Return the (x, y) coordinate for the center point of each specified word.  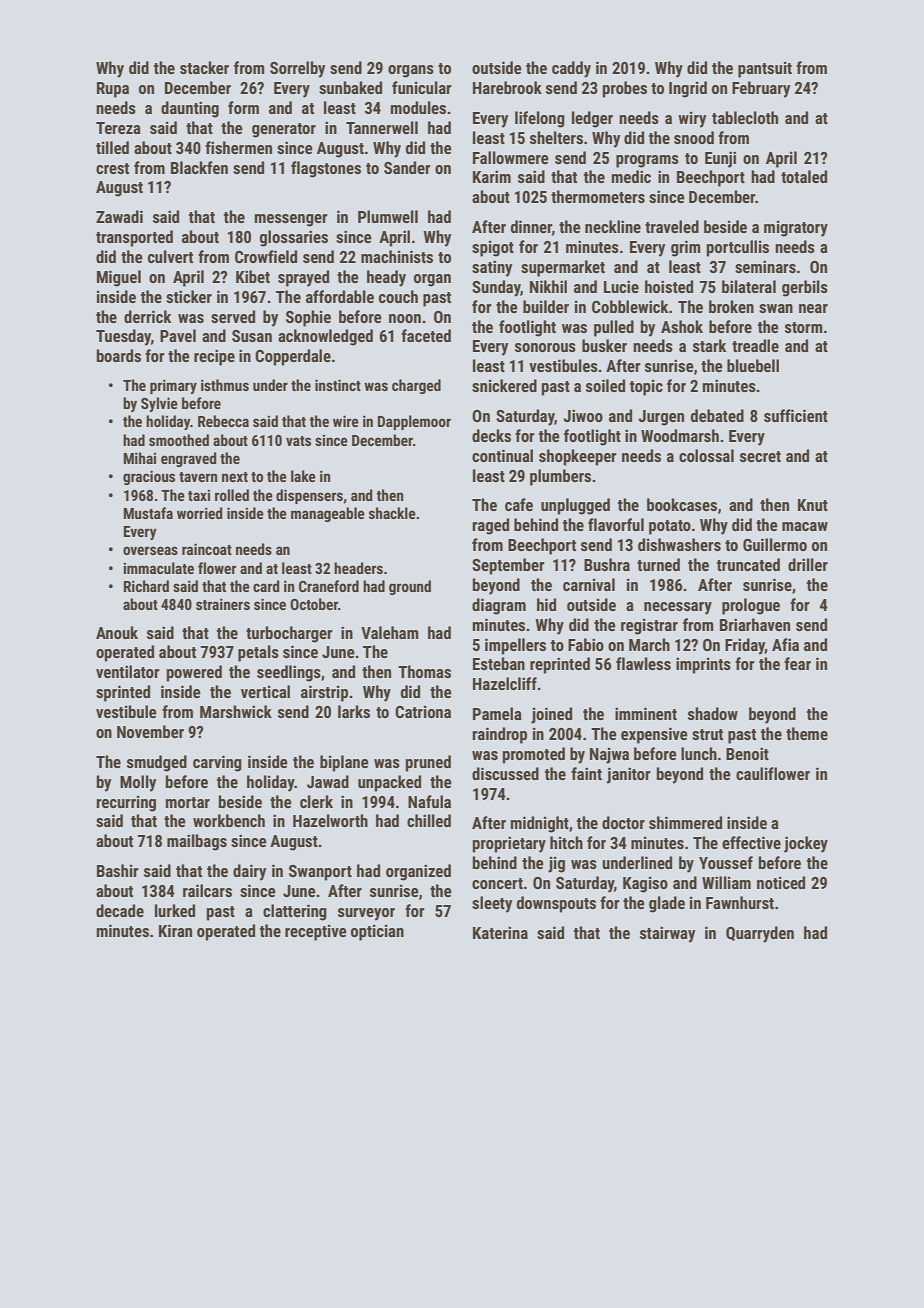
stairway (667, 934)
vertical (265, 691)
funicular (422, 87)
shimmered (685, 822)
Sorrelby (297, 69)
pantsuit (765, 69)
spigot (493, 248)
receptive (316, 932)
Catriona (423, 711)
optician (377, 932)
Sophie (308, 318)
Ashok (682, 326)
